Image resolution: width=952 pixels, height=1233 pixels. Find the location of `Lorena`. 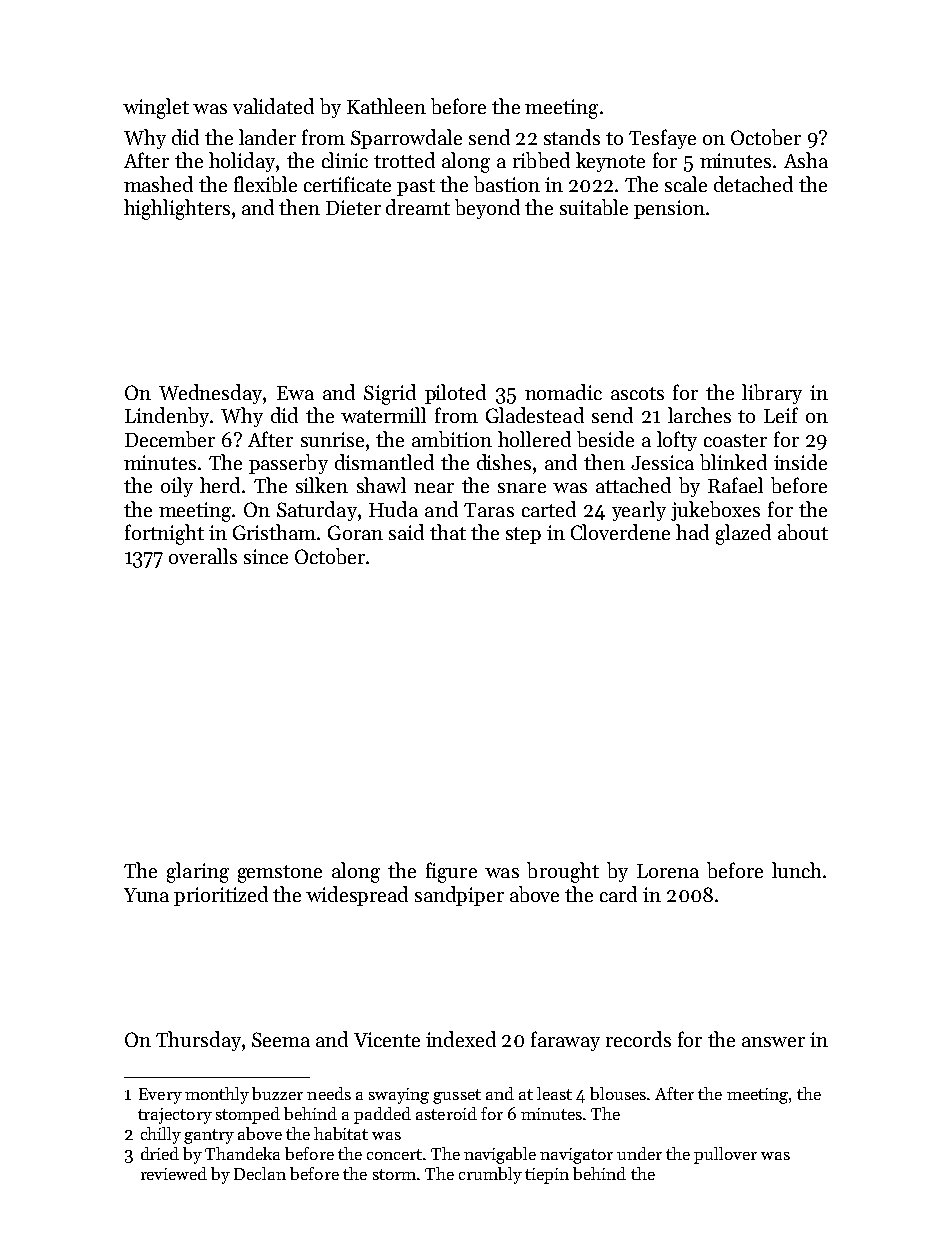

Lorena is located at coordinates (668, 871).
